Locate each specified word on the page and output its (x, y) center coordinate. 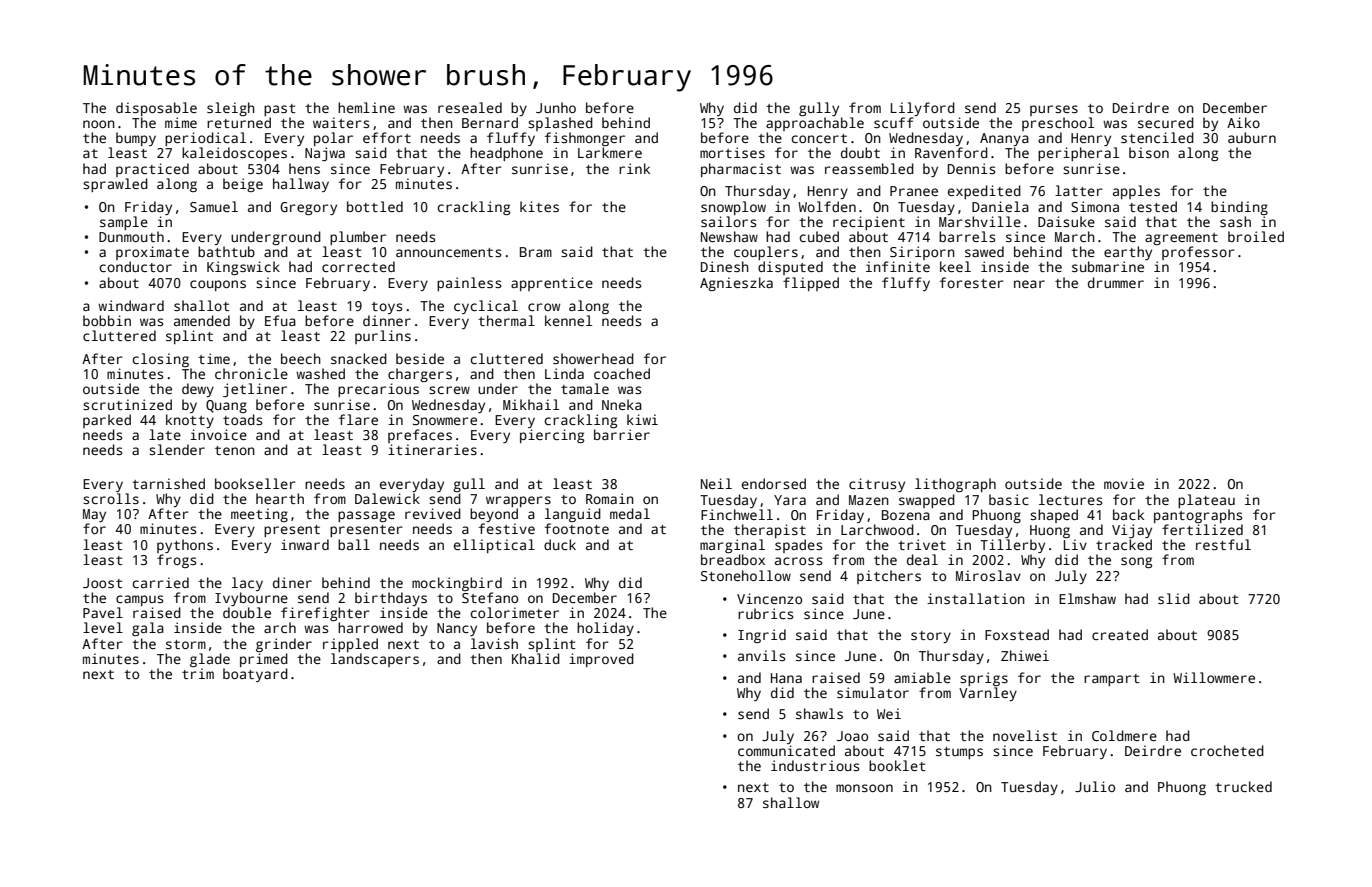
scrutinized (127, 404)
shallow (791, 802)
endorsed (774, 483)
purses (1054, 110)
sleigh (231, 109)
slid (1174, 598)
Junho (556, 107)
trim (198, 673)
